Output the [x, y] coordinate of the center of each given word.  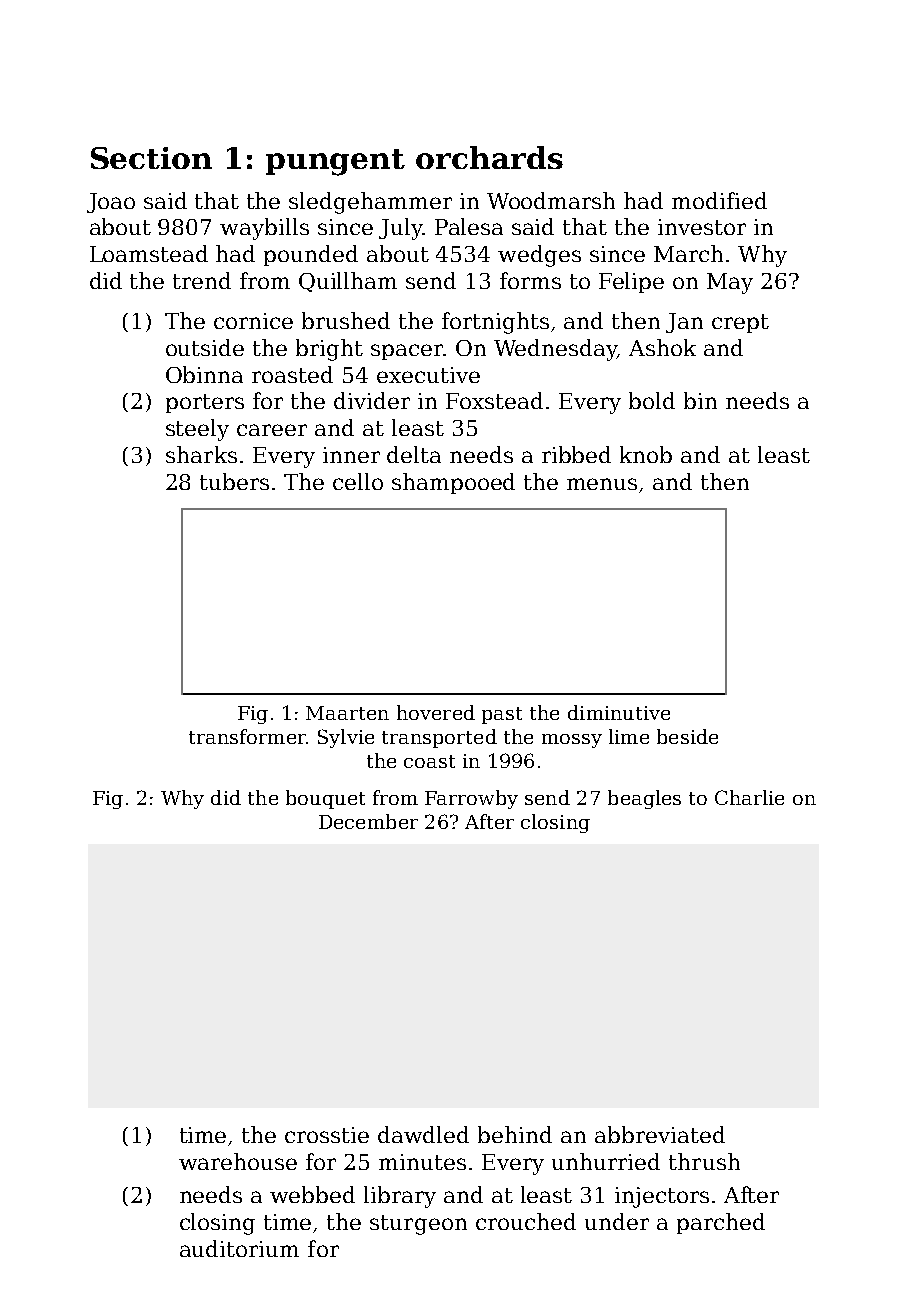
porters [205, 403]
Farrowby [471, 799]
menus [602, 484]
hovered [436, 712]
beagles [644, 799]
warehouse [238, 1161]
